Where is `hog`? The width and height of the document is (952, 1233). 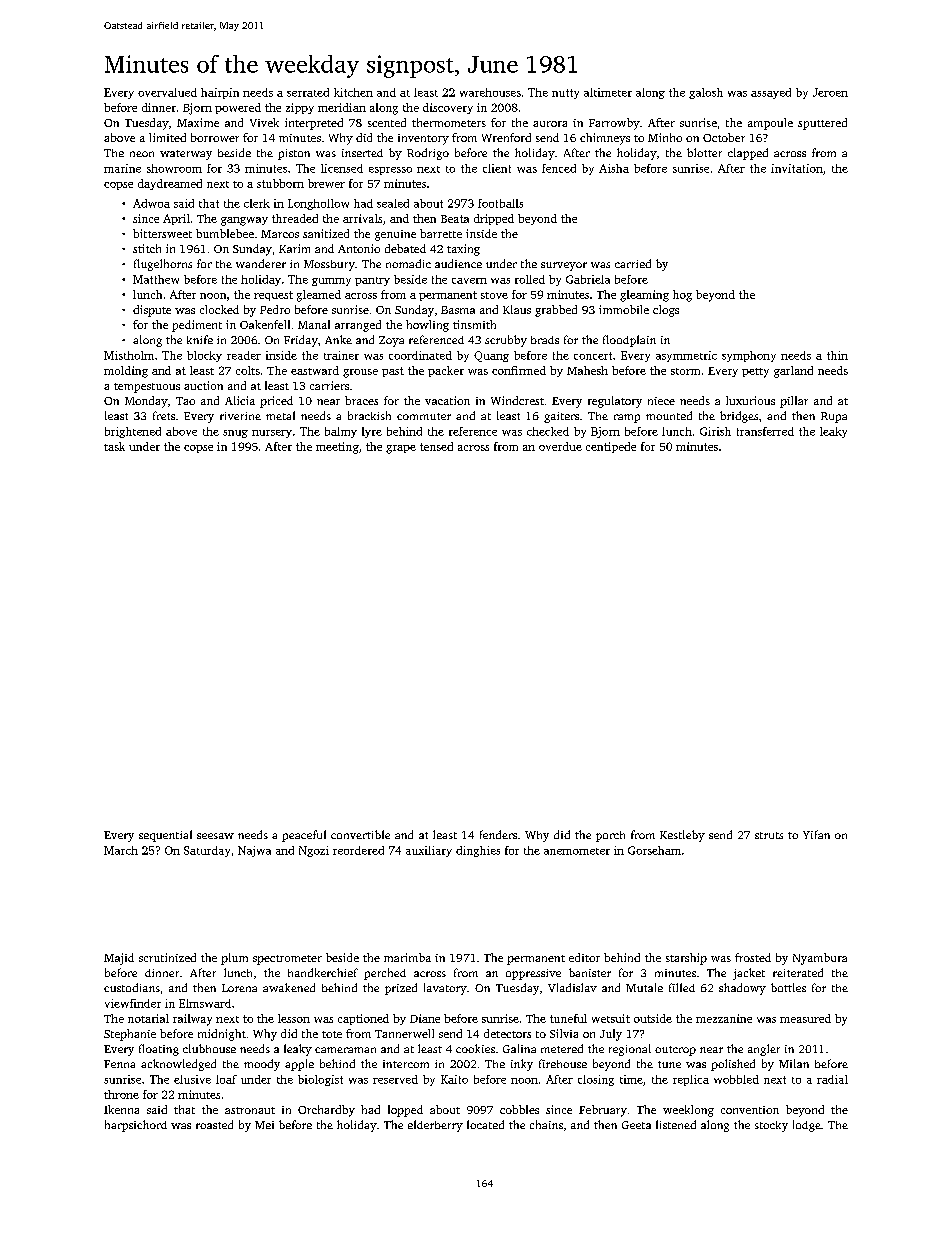
hog is located at coordinates (682, 296).
